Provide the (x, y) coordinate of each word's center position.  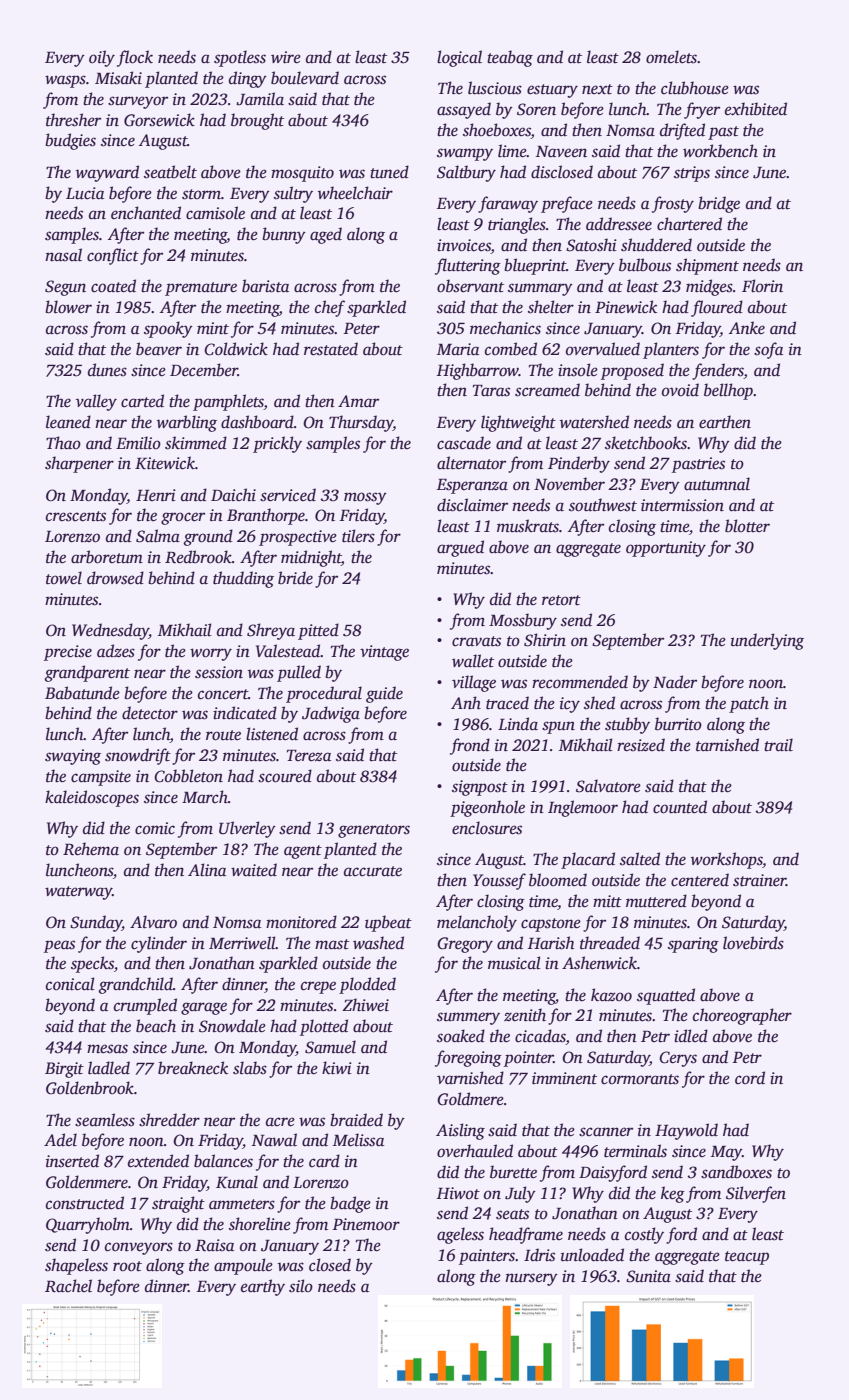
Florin (762, 286)
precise (68, 653)
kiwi (337, 1067)
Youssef (499, 881)
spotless (240, 58)
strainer (759, 880)
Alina (207, 870)
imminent (564, 1078)
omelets (671, 57)
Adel (60, 1140)
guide (384, 694)
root (127, 1266)
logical (459, 58)
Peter (361, 329)
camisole (215, 213)
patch (749, 704)
